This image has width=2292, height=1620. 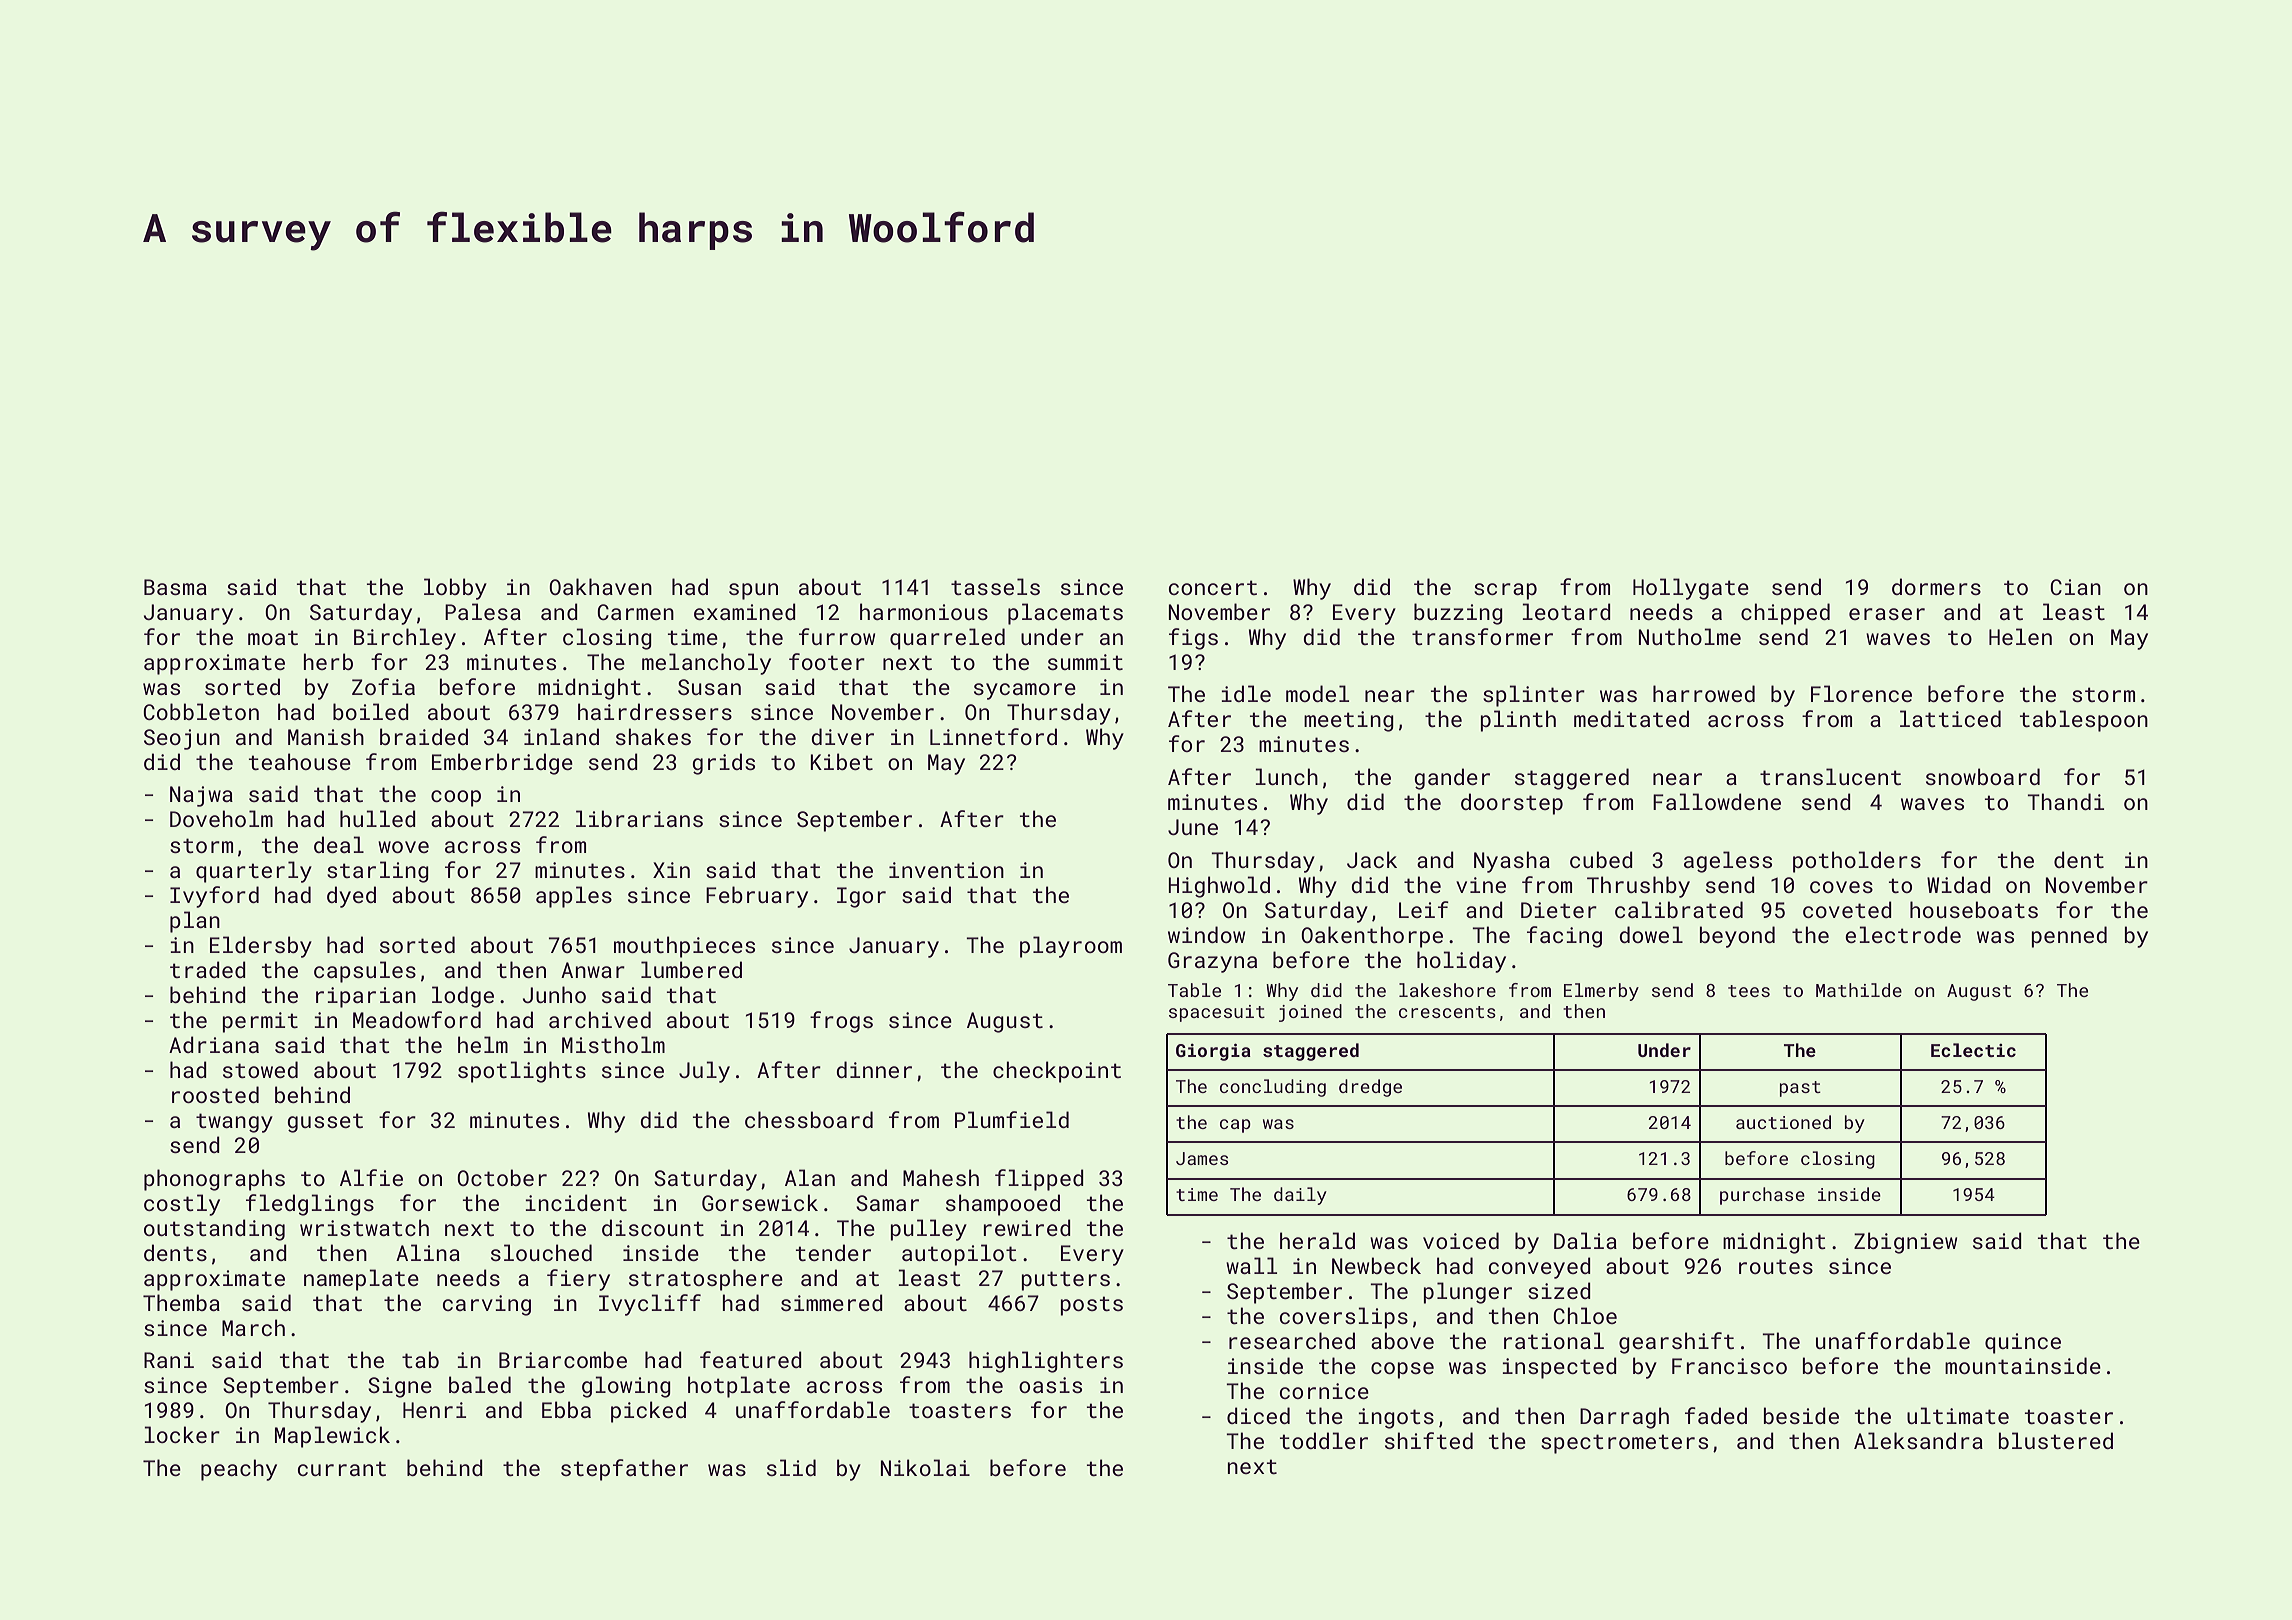 What do you see at coordinates (593, 970) in the image?
I see `Anwar` at bounding box center [593, 970].
